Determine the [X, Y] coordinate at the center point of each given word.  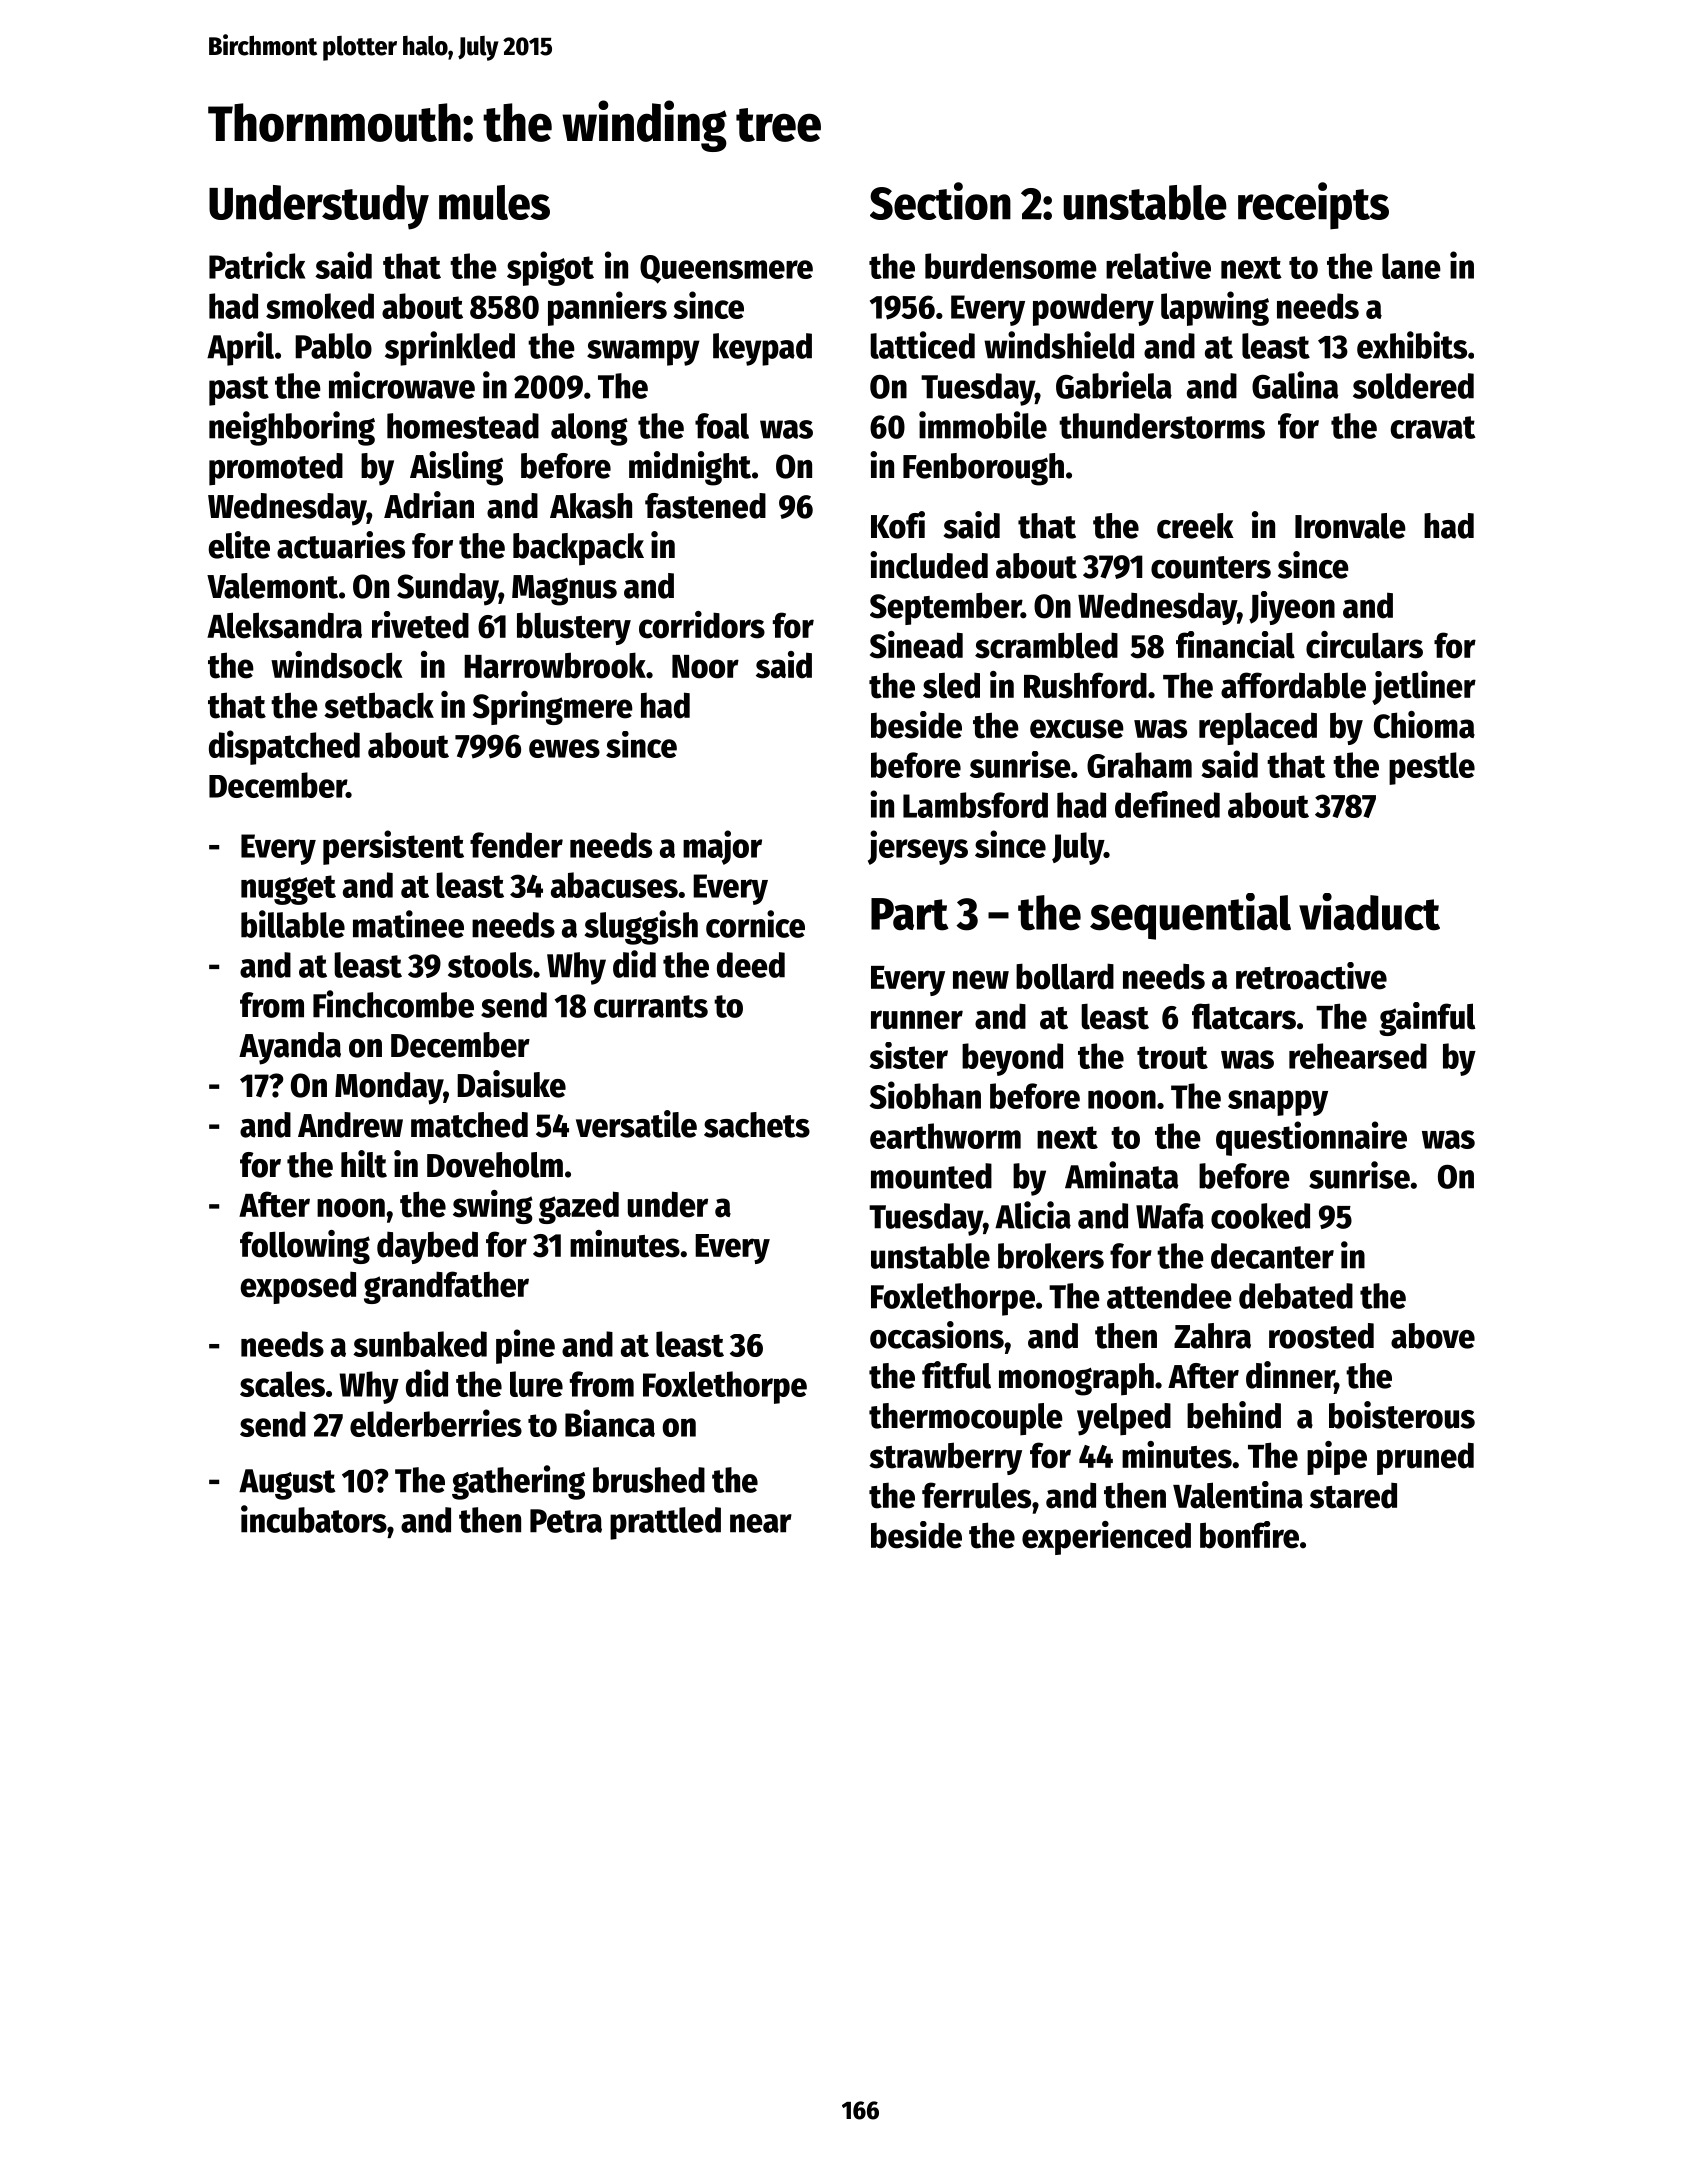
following [305, 1247]
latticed [922, 345]
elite [239, 545]
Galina [1295, 385]
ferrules [976, 1495]
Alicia [1033, 1215]
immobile [983, 425]
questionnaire [1311, 1138]
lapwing [1215, 308]
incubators [314, 1519]
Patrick [257, 265]
